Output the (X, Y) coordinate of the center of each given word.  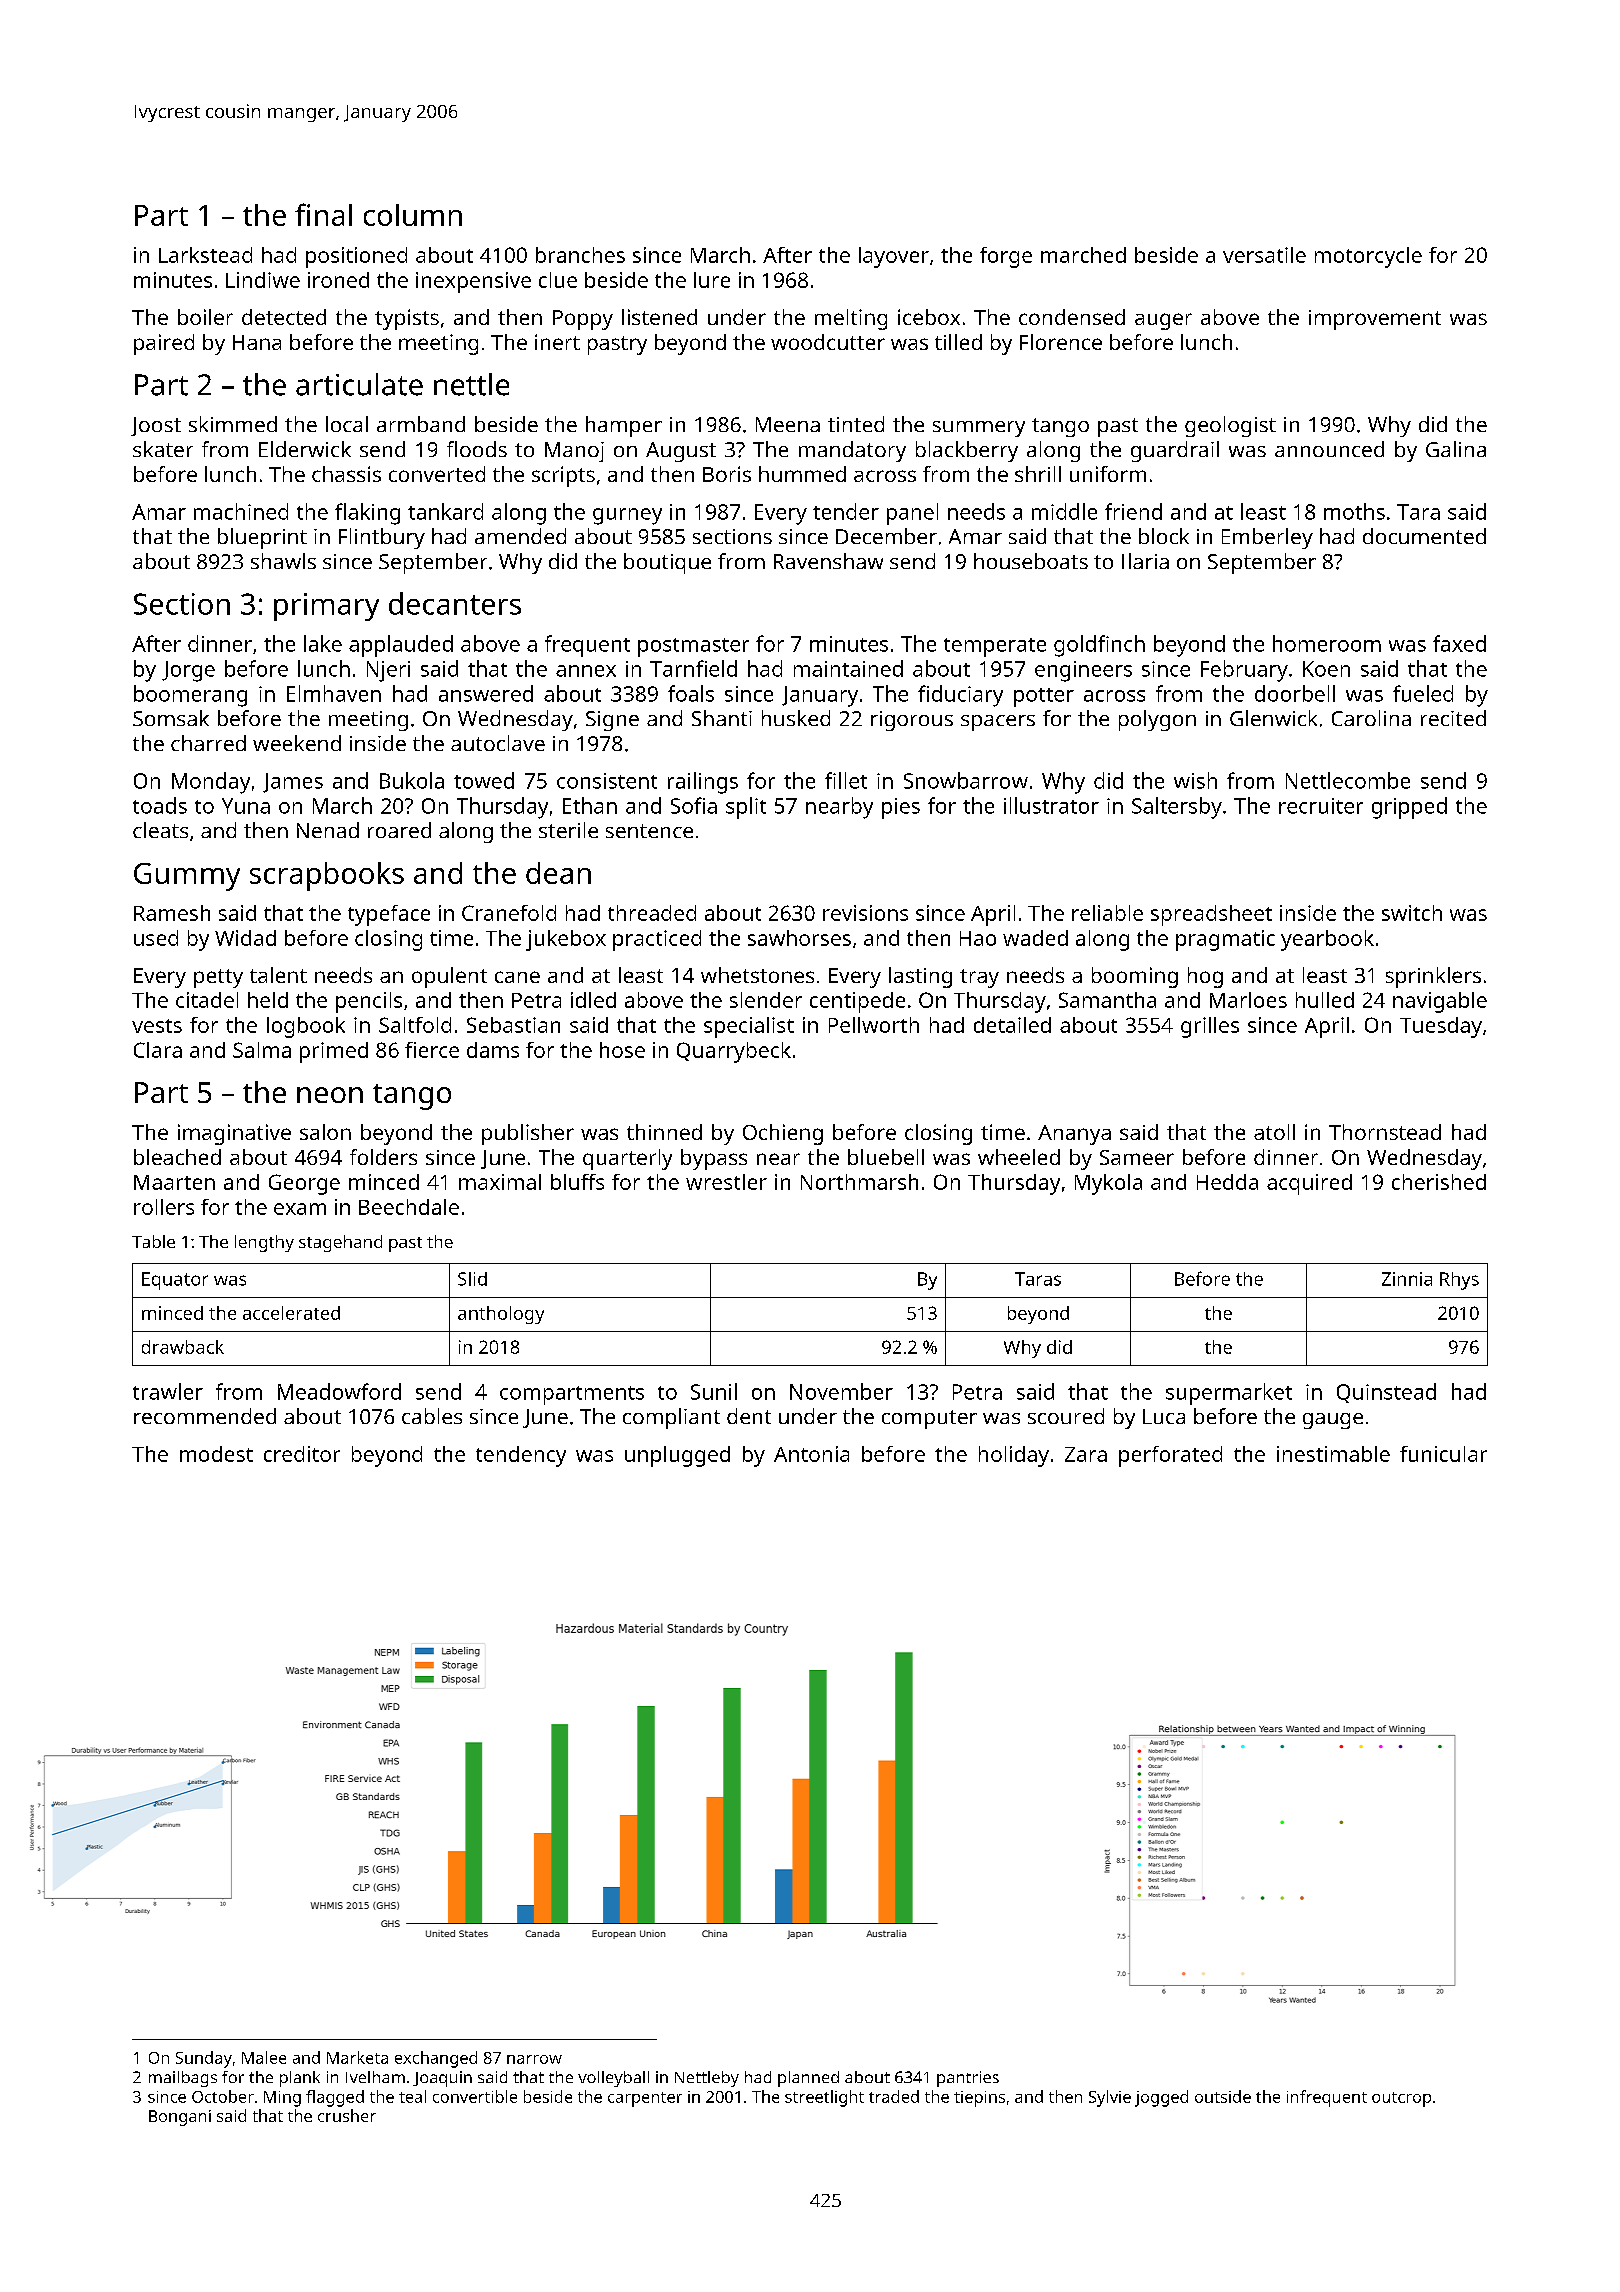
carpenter (645, 2099)
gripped (1409, 808)
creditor (302, 1454)
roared (399, 830)
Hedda (1227, 1182)
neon (330, 1095)
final (323, 214)
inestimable (1333, 1454)
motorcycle (1368, 257)
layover (894, 257)
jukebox (566, 940)
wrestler (726, 1182)
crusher (347, 2115)
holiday (1014, 1456)
